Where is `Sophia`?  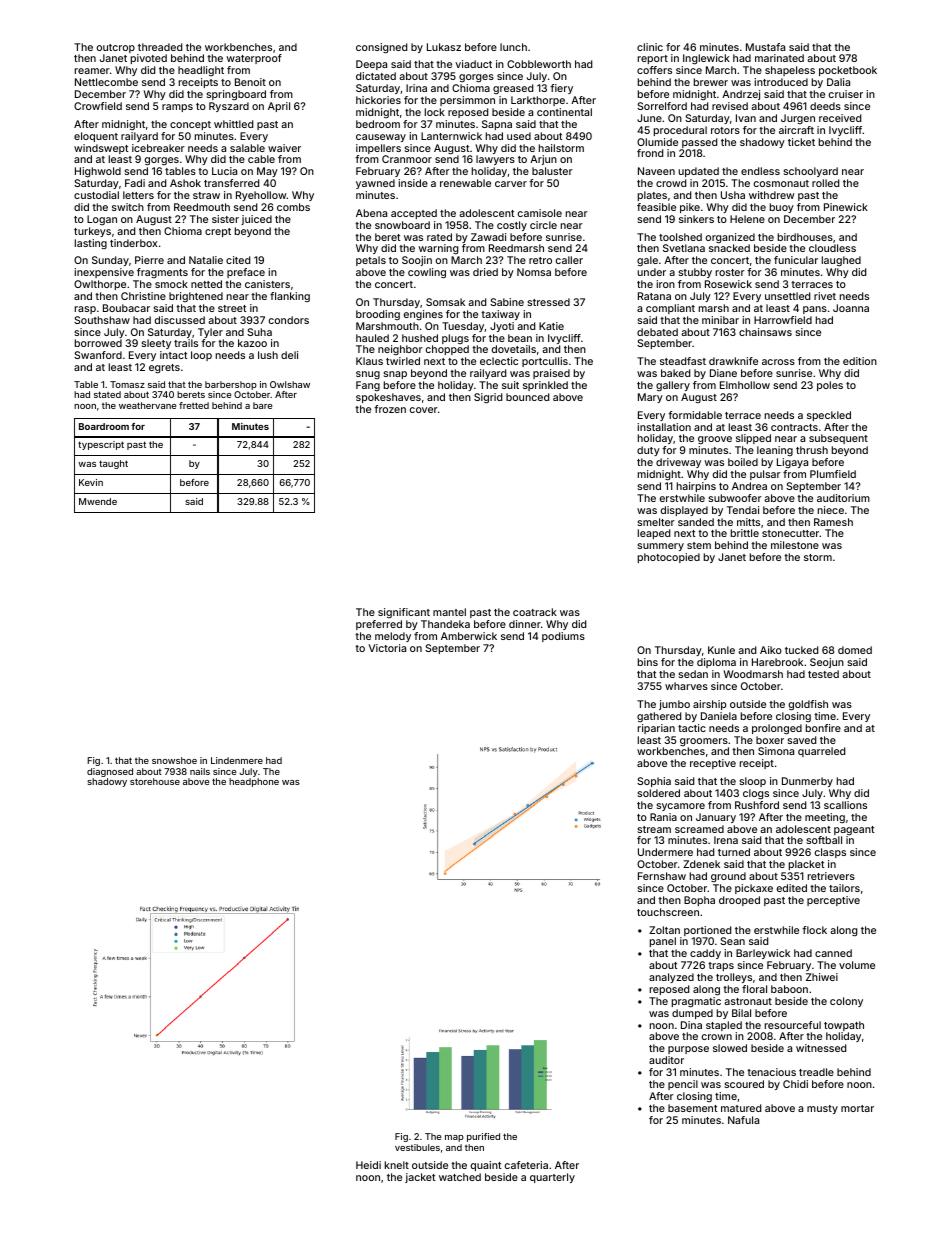
Sophia is located at coordinates (654, 782).
